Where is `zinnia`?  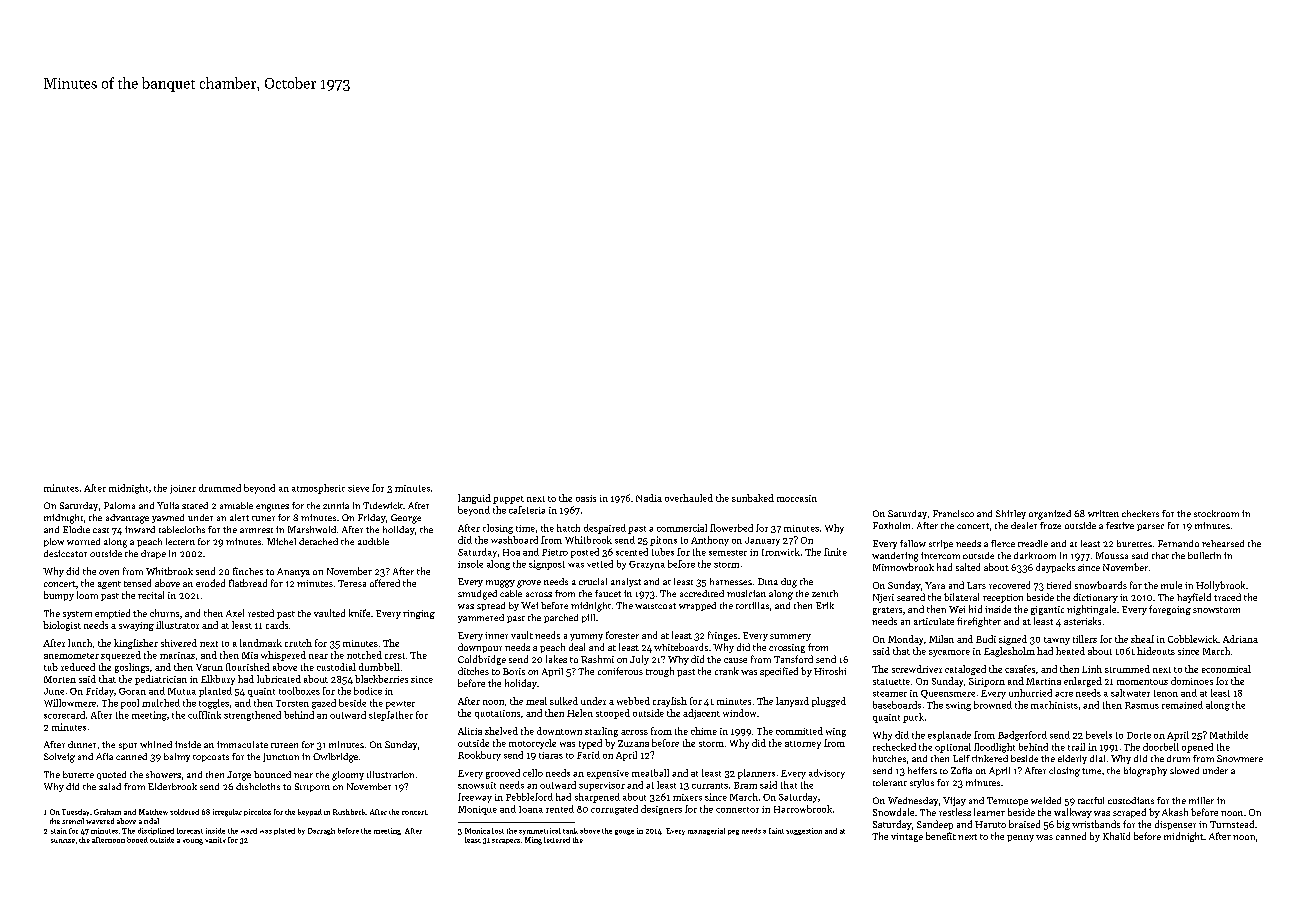
zinnia is located at coordinates (336, 505).
